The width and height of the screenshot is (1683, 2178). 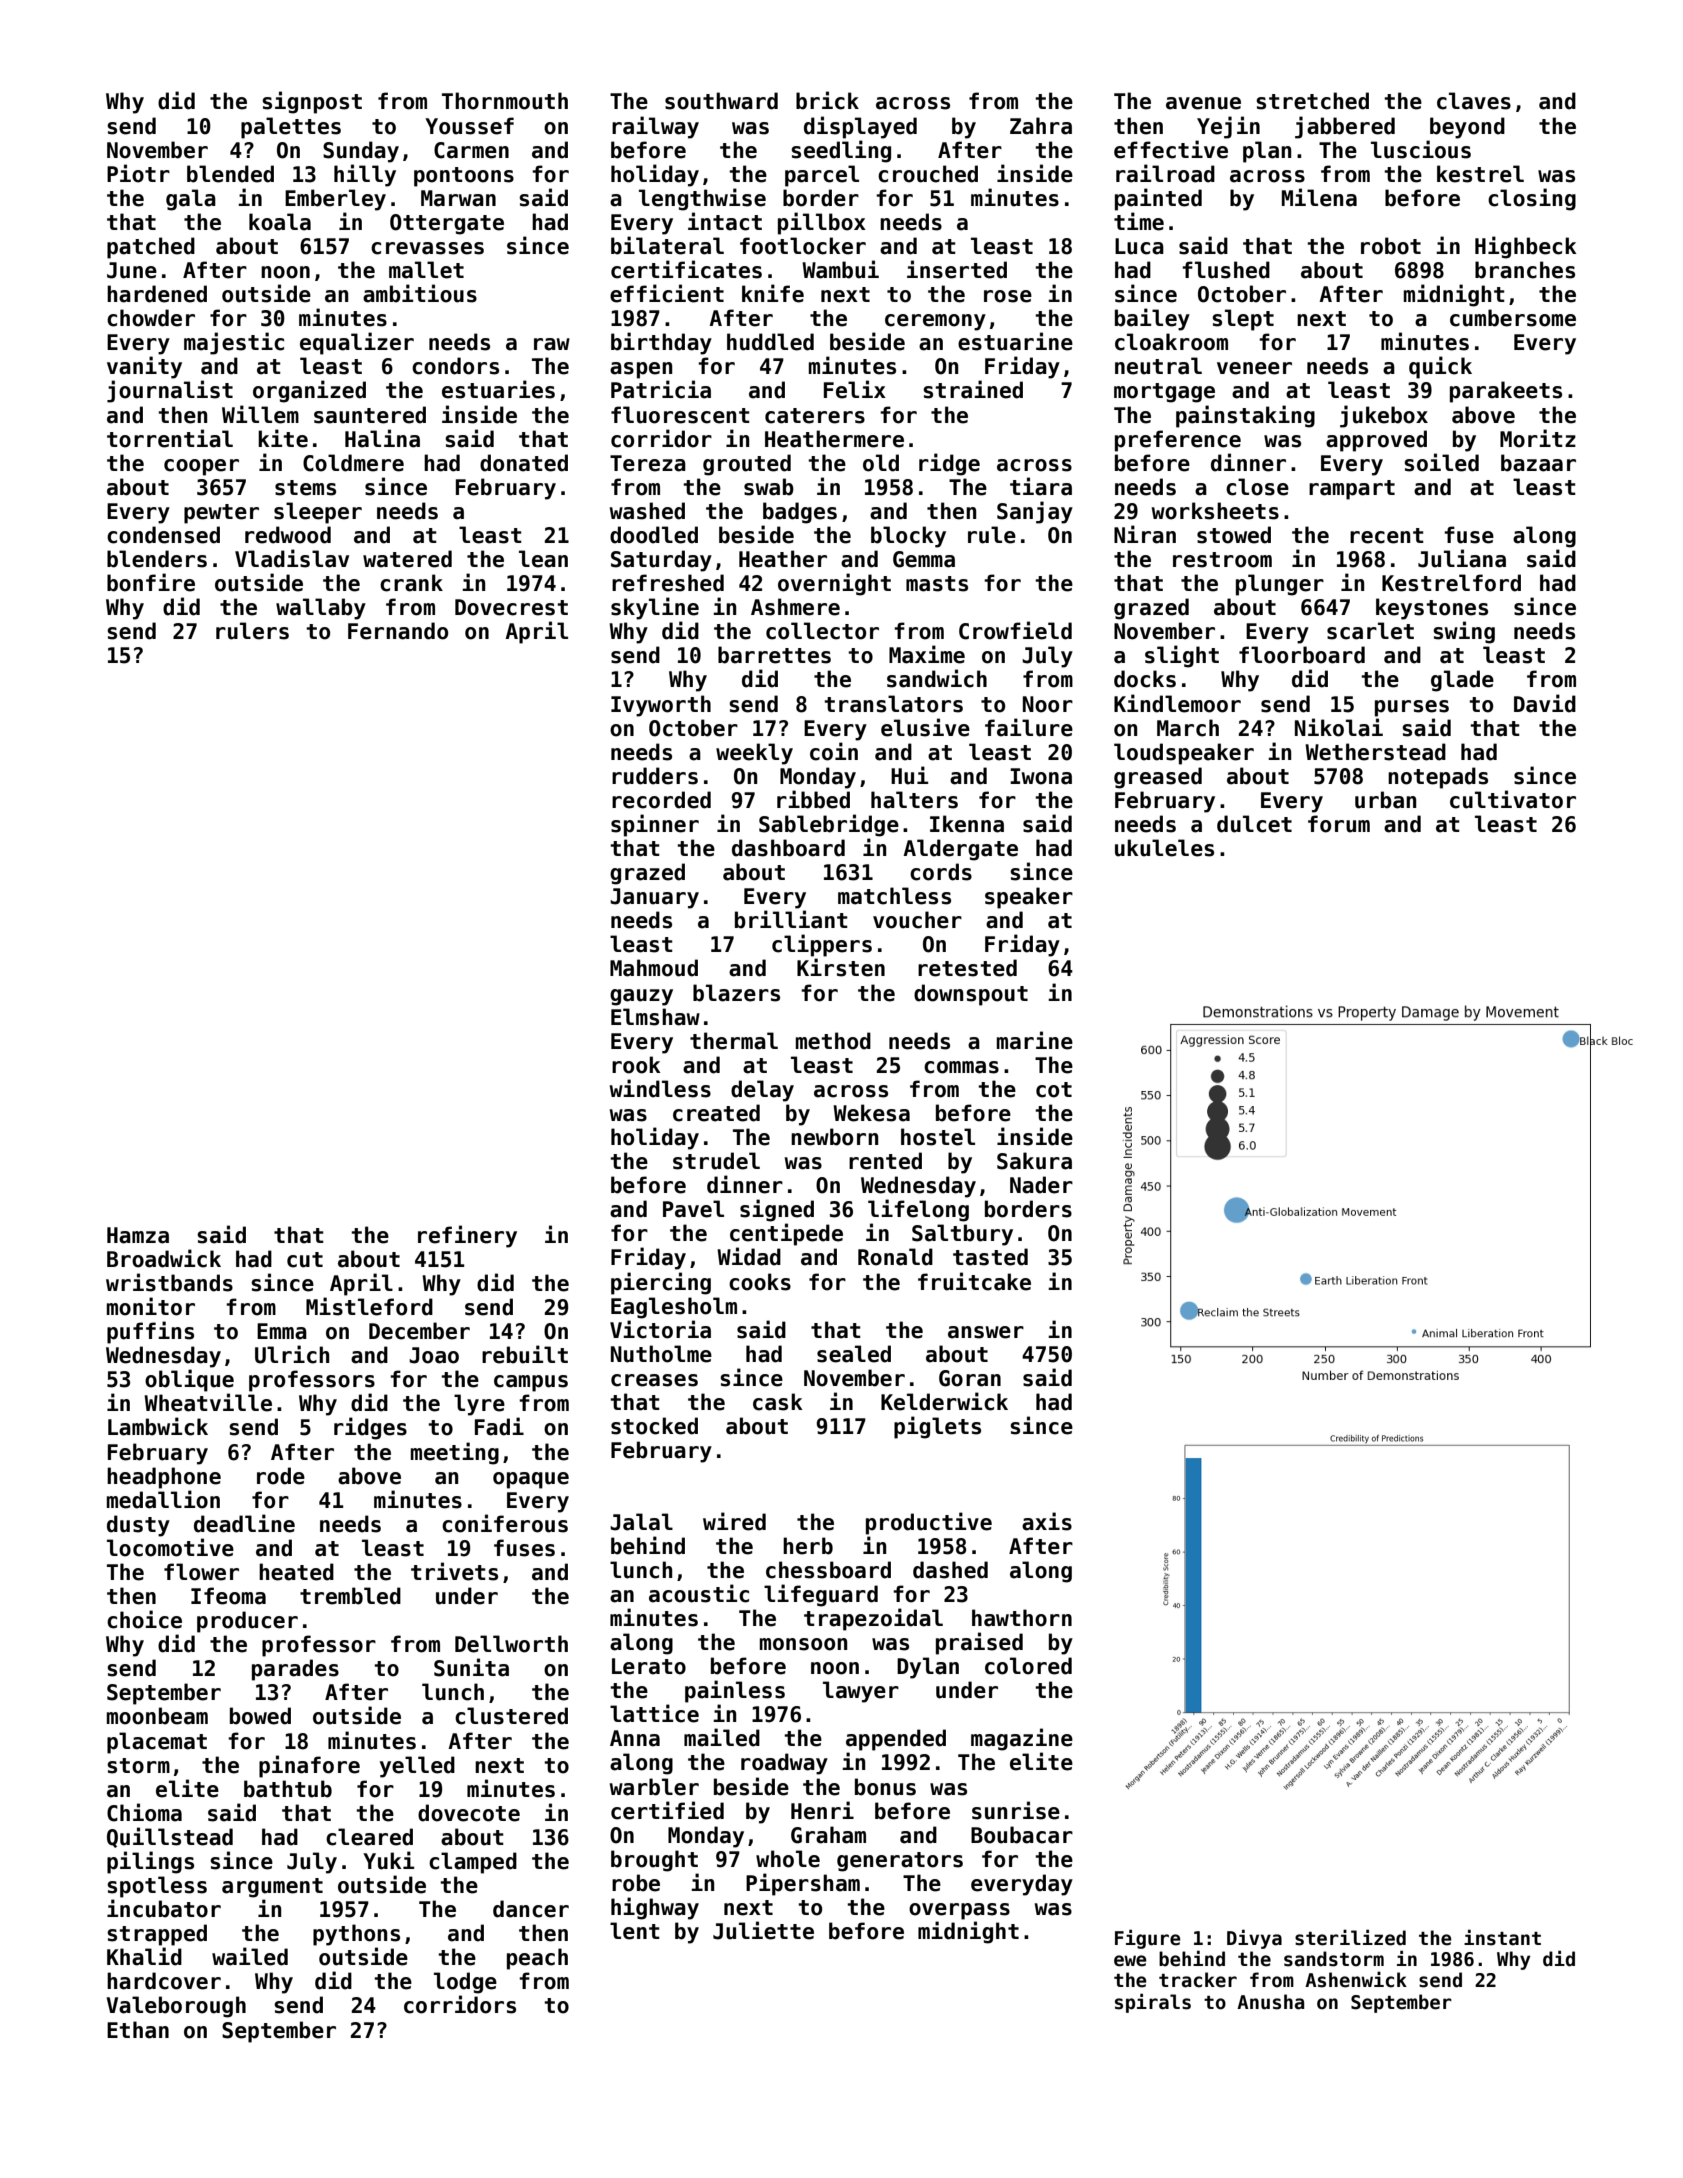 What do you see at coordinates (1177, 703) in the screenshot?
I see `Kindlemoor` at bounding box center [1177, 703].
